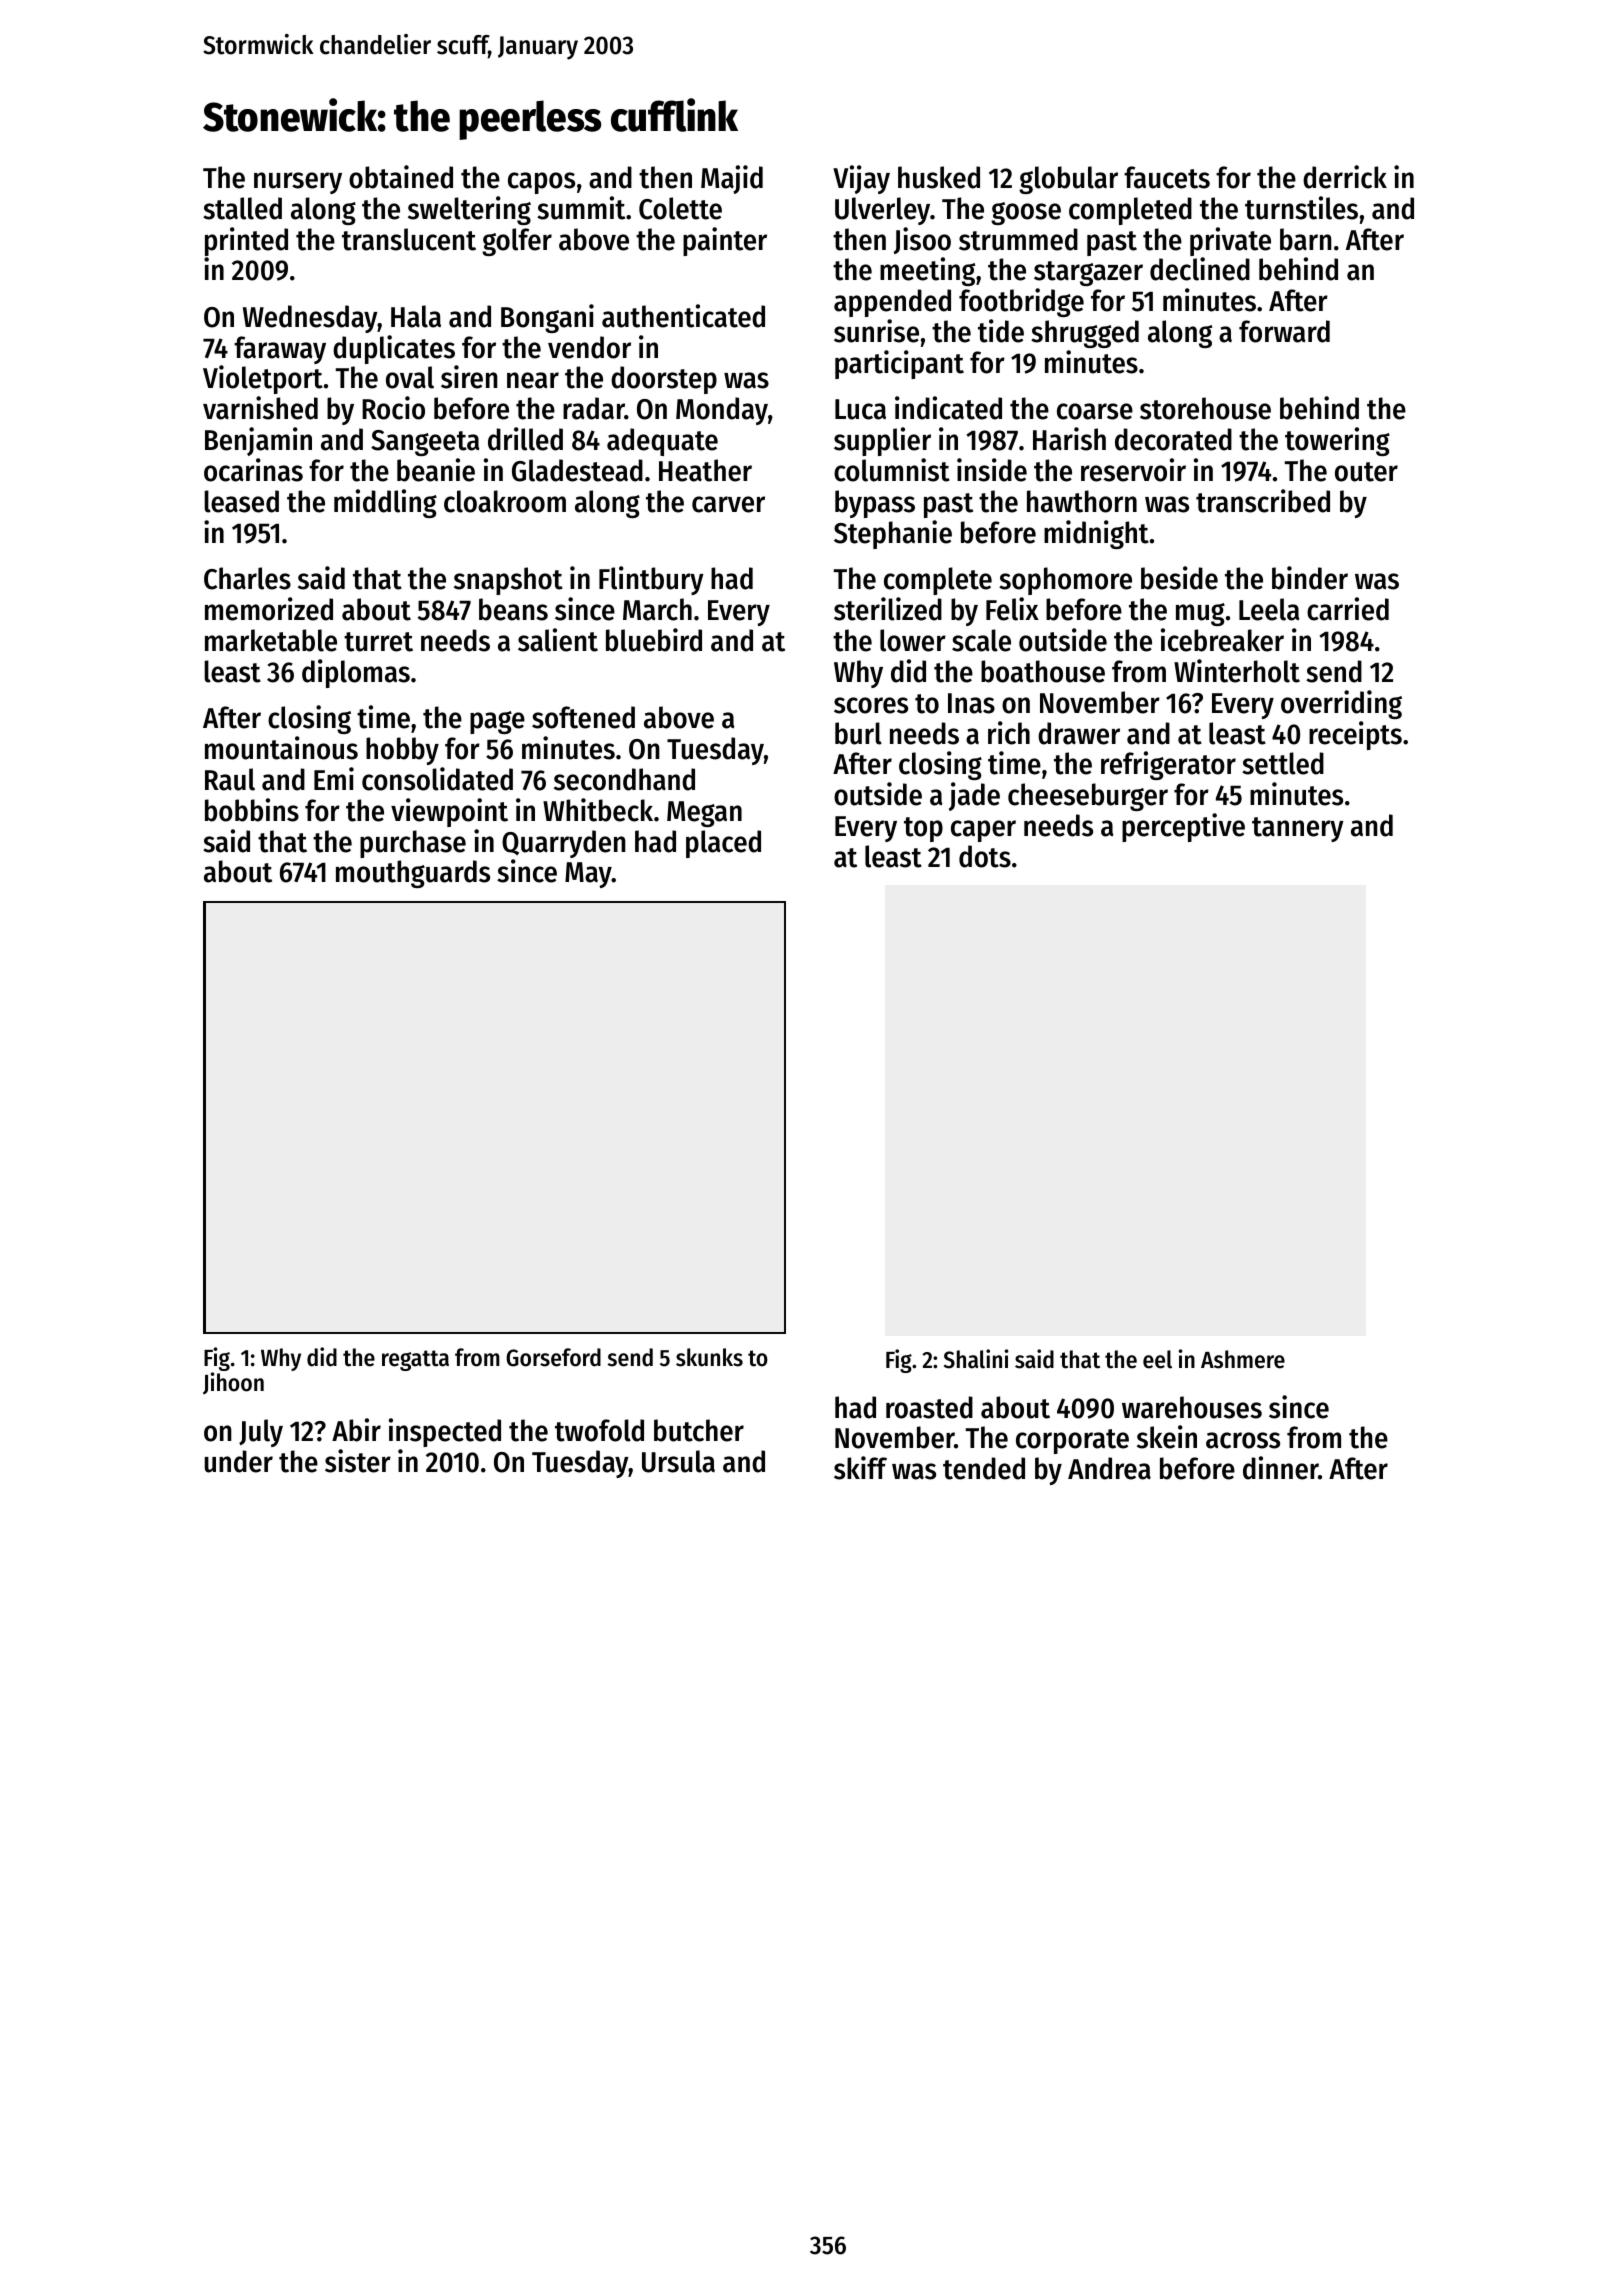 This document has height=2292, width=1620. I want to click on dinner, so click(1281, 1468).
